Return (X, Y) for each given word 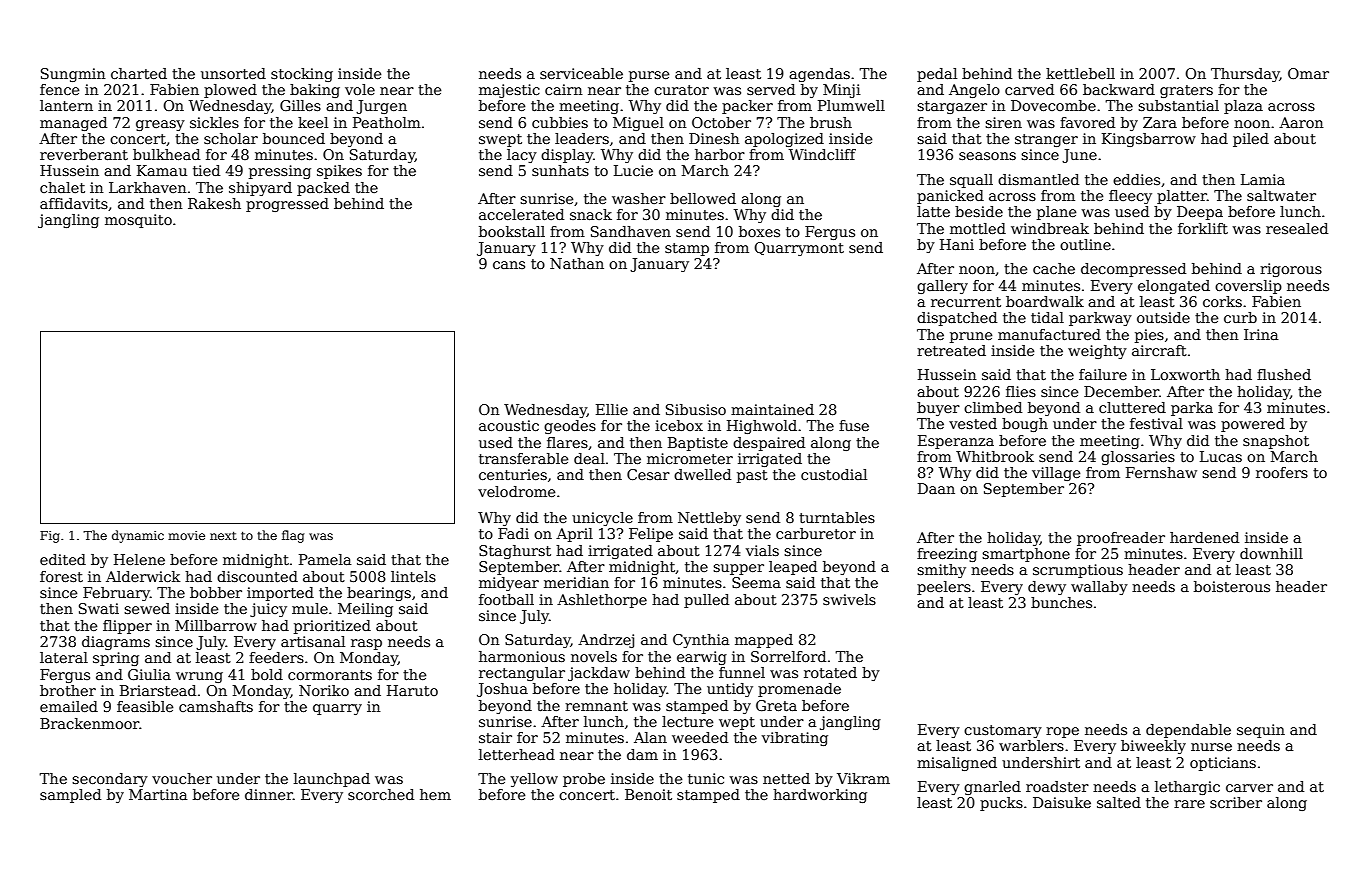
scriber (1236, 802)
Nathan (577, 263)
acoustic (509, 425)
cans (509, 265)
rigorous (1291, 270)
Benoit (648, 794)
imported (280, 594)
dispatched (957, 319)
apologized (784, 140)
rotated (830, 672)
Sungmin (73, 75)
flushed (1284, 374)
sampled (70, 796)
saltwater (1281, 195)
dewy (1047, 588)
